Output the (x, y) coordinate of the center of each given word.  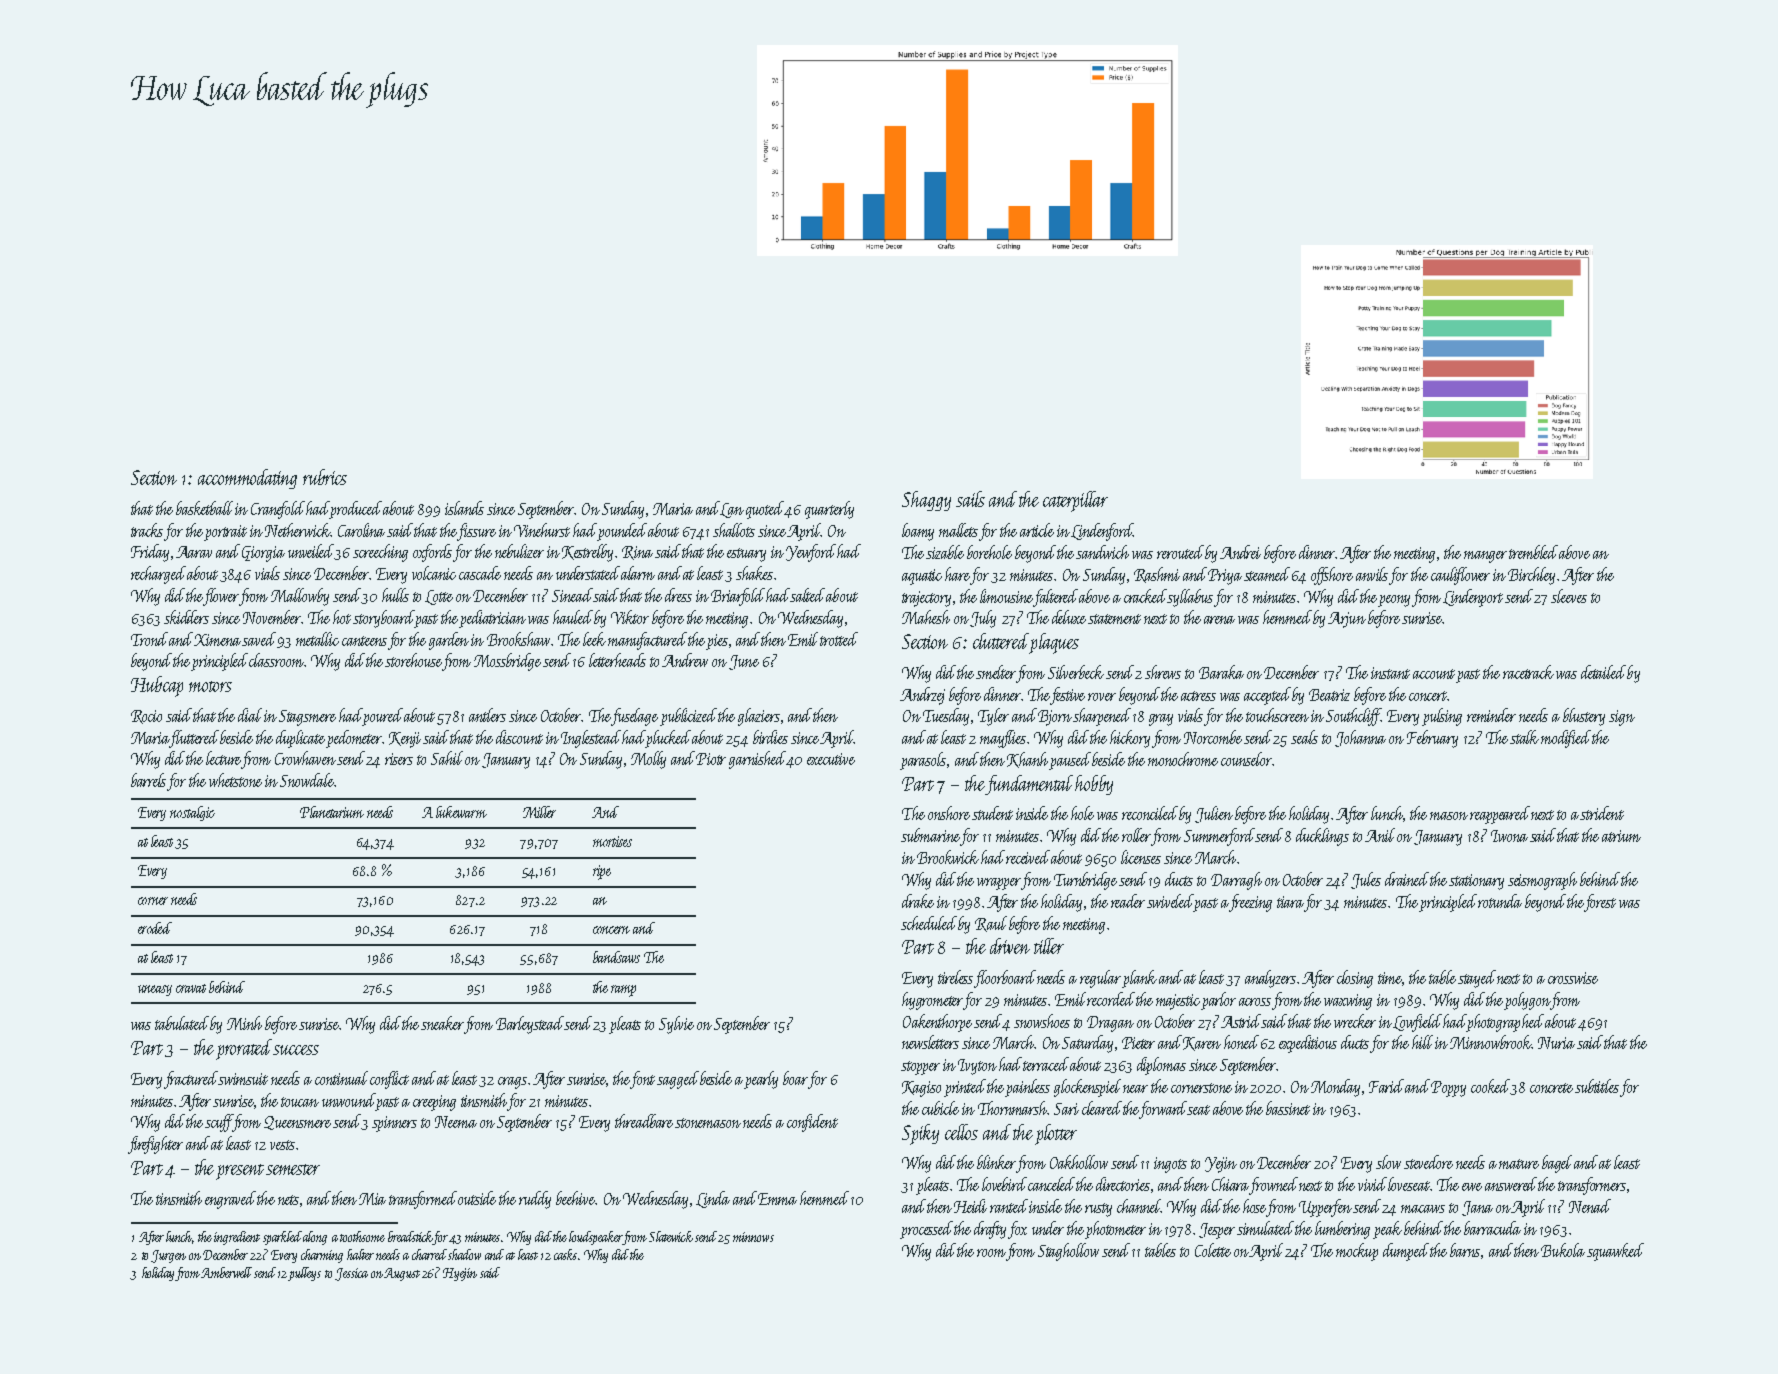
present (240, 1172)
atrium (1621, 836)
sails (970, 499)
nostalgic (192, 813)
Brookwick (948, 857)
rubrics (325, 477)
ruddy (535, 1200)
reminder (1491, 715)
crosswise (1573, 978)
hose (1255, 1207)
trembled (1534, 552)
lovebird (1004, 1184)
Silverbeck (1076, 672)
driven (1010, 946)
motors (210, 686)
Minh (244, 1023)
